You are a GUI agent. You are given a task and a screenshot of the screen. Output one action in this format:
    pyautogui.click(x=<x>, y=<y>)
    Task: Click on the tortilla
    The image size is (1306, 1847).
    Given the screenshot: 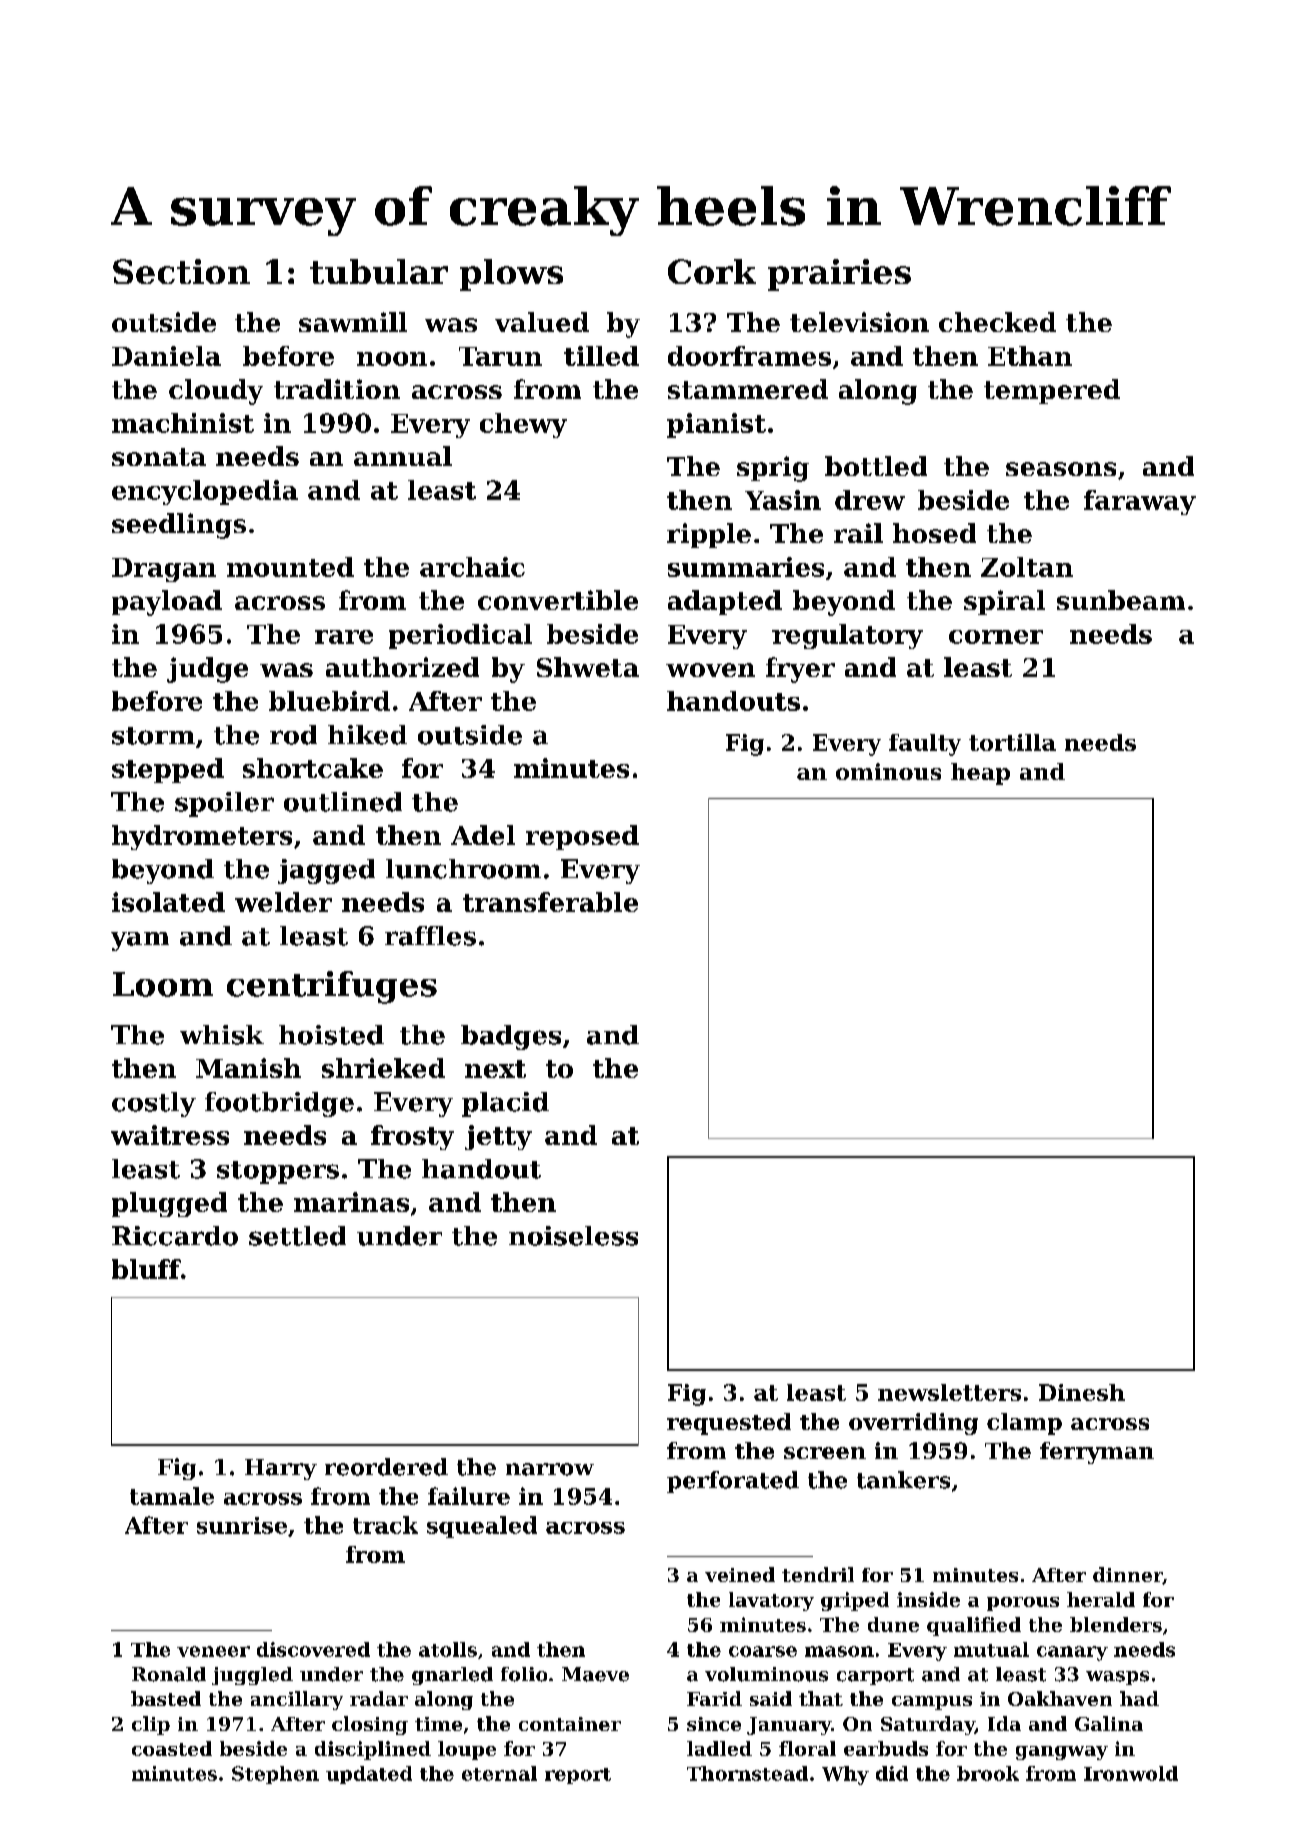 What is the action you would take?
    pyautogui.click(x=1012, y=742)
